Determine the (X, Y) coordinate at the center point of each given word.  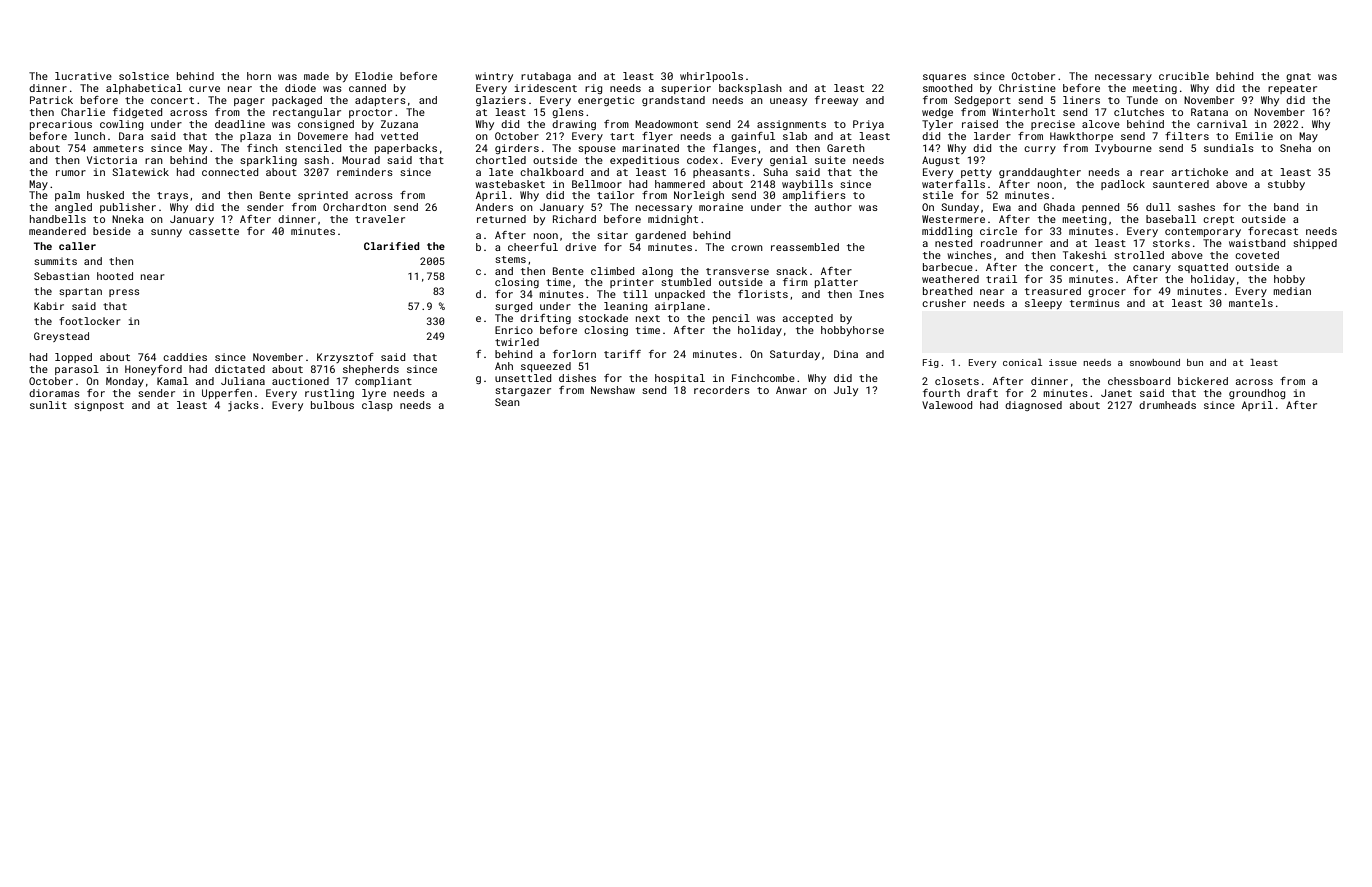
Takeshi (1085, 255)
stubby (1286, 185)
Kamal (172, 381)
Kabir (49, 306)
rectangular (307, 113)
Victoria (112, 160)
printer (632, 283)
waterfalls (953, 184)
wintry (494, 77)
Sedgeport (982, 101)
